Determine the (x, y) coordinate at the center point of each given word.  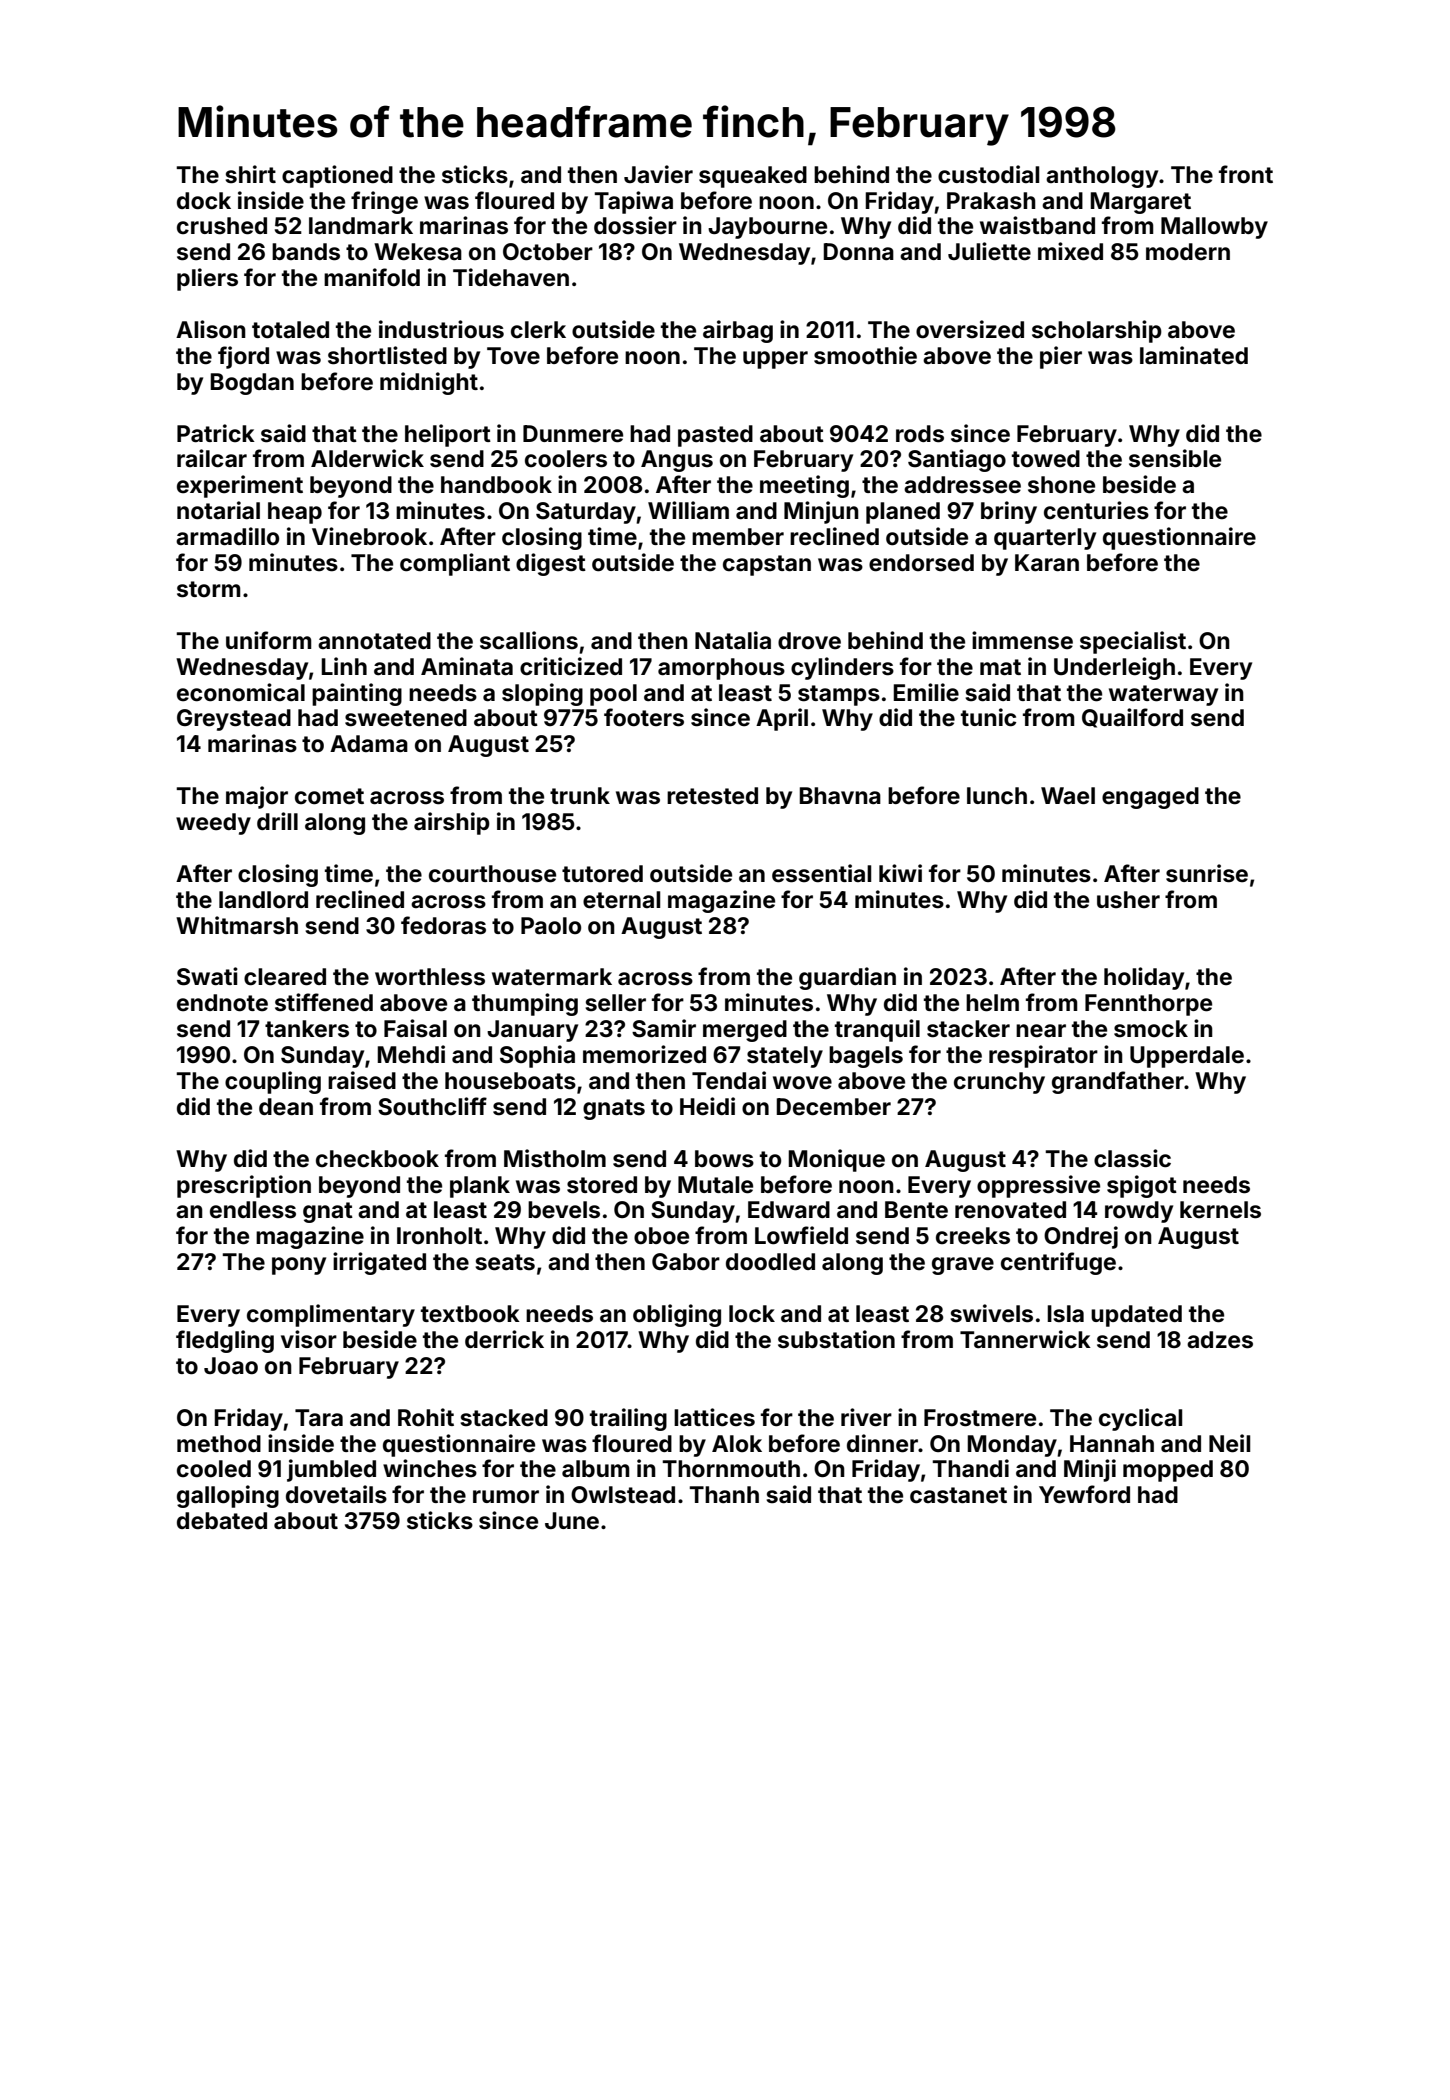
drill (277, 821)
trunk (580, 795)
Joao (231, 1366)
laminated (1194, 355)
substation (836, 1339)
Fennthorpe (1148, 1005)
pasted (715, 436)
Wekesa (418, 252)
